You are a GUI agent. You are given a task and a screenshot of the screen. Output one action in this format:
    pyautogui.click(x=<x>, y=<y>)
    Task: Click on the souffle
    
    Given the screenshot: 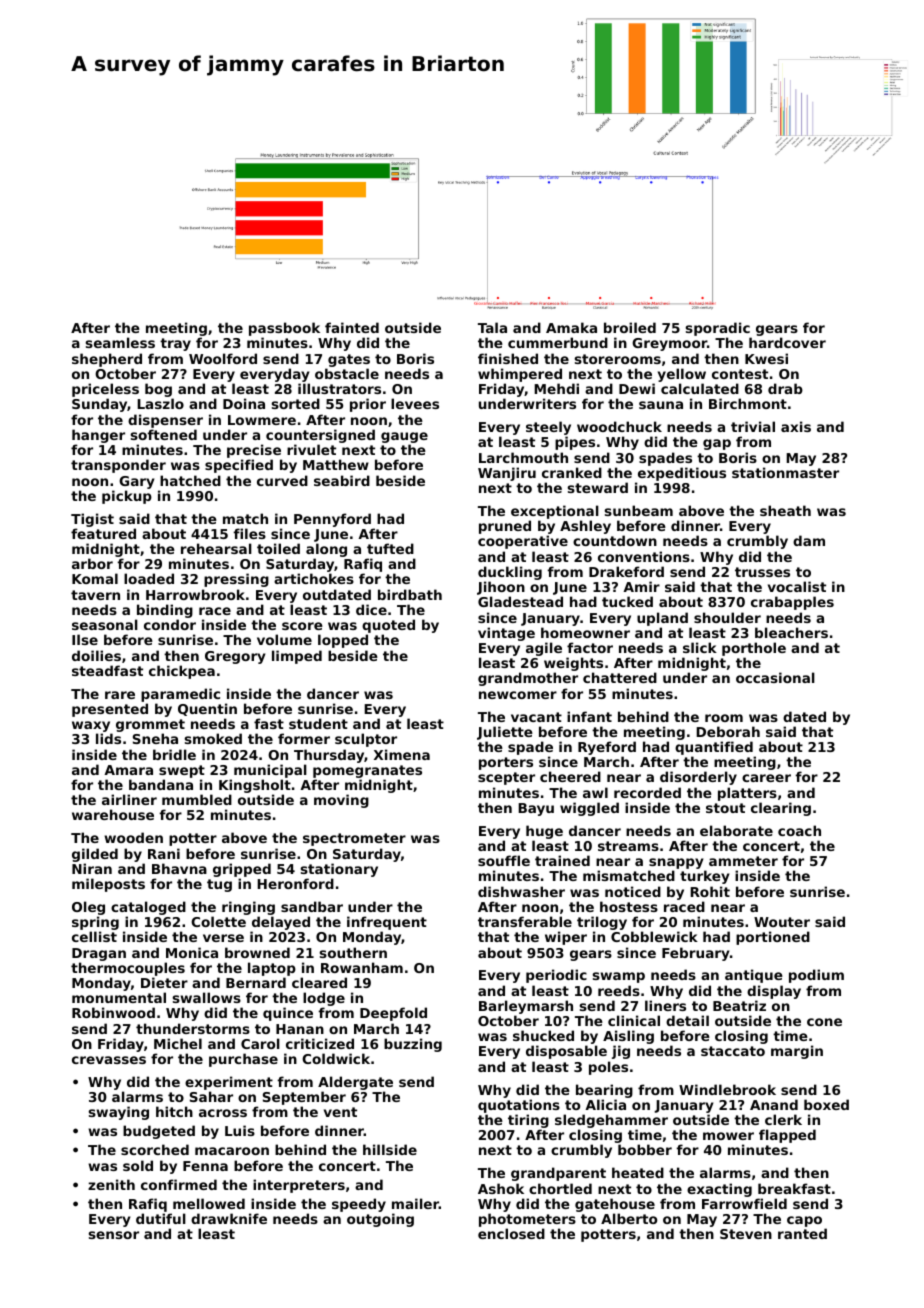 What is the action you would take?
    pyautogui.click(x=504, y=860)
